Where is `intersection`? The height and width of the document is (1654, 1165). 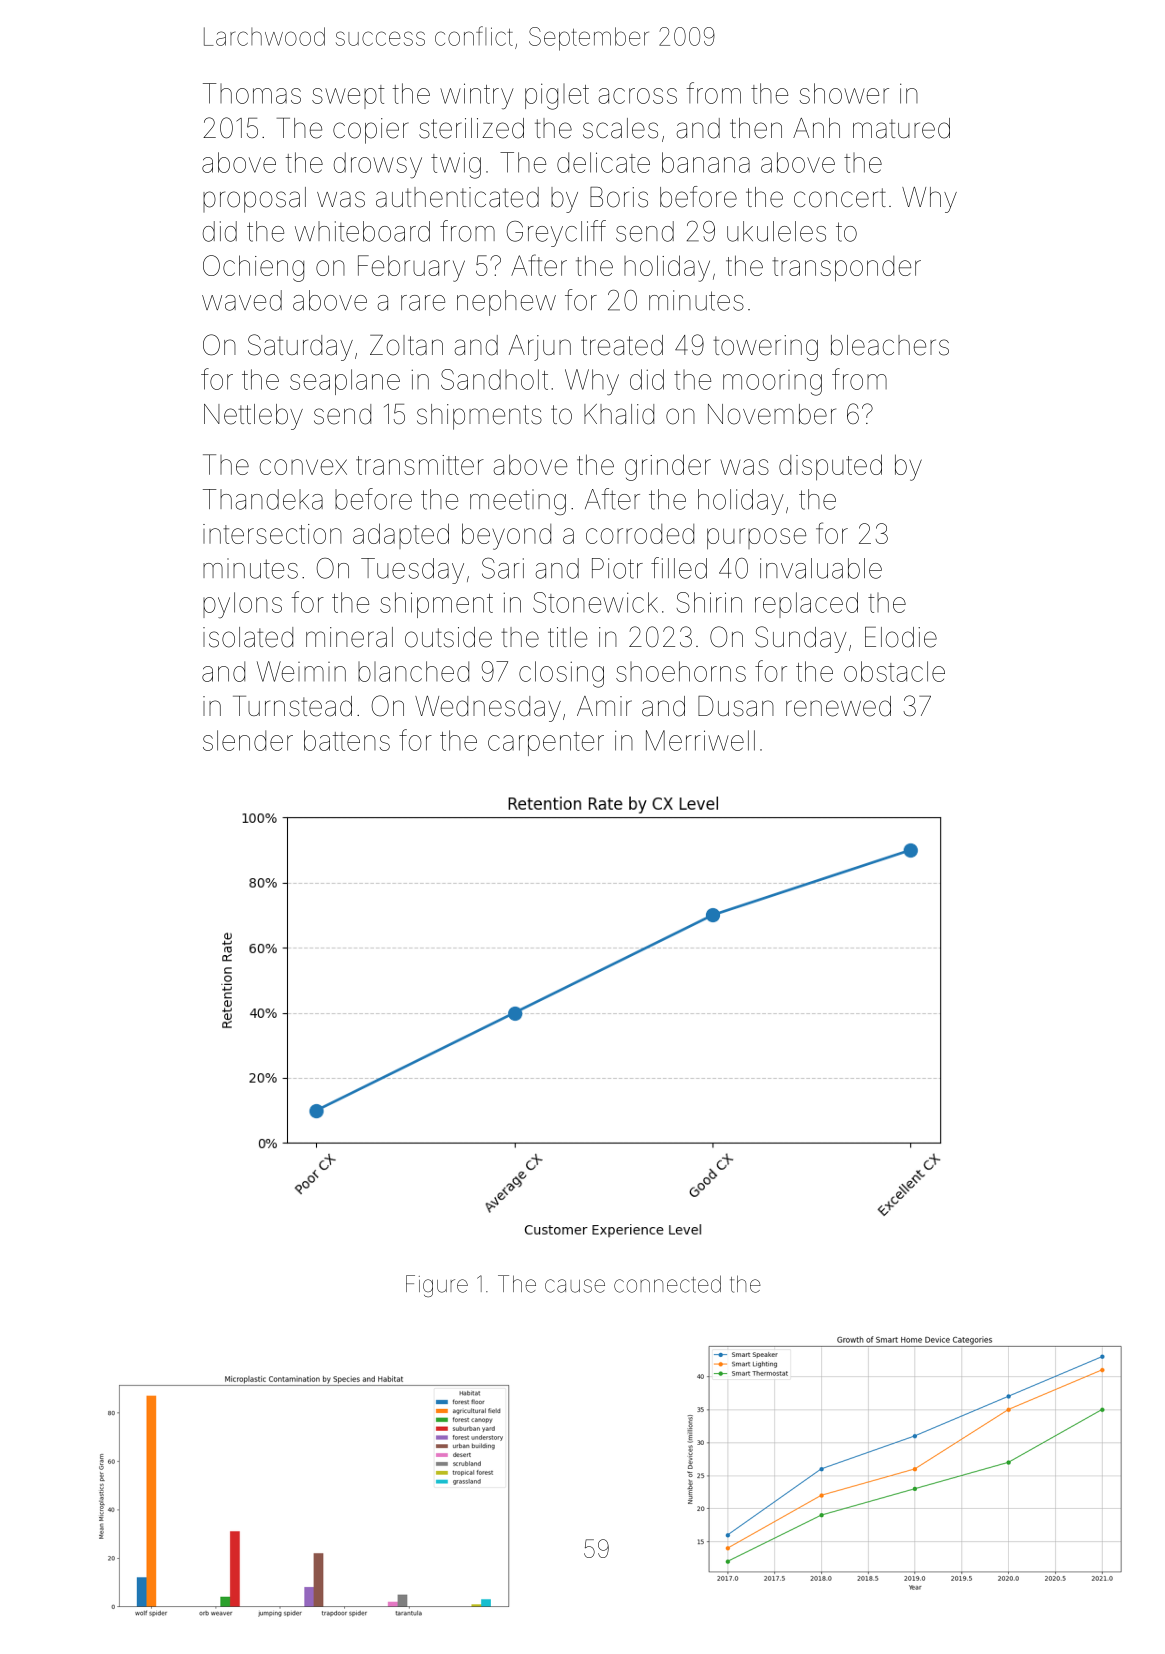 intersection is located at coordinates (272, 534).
